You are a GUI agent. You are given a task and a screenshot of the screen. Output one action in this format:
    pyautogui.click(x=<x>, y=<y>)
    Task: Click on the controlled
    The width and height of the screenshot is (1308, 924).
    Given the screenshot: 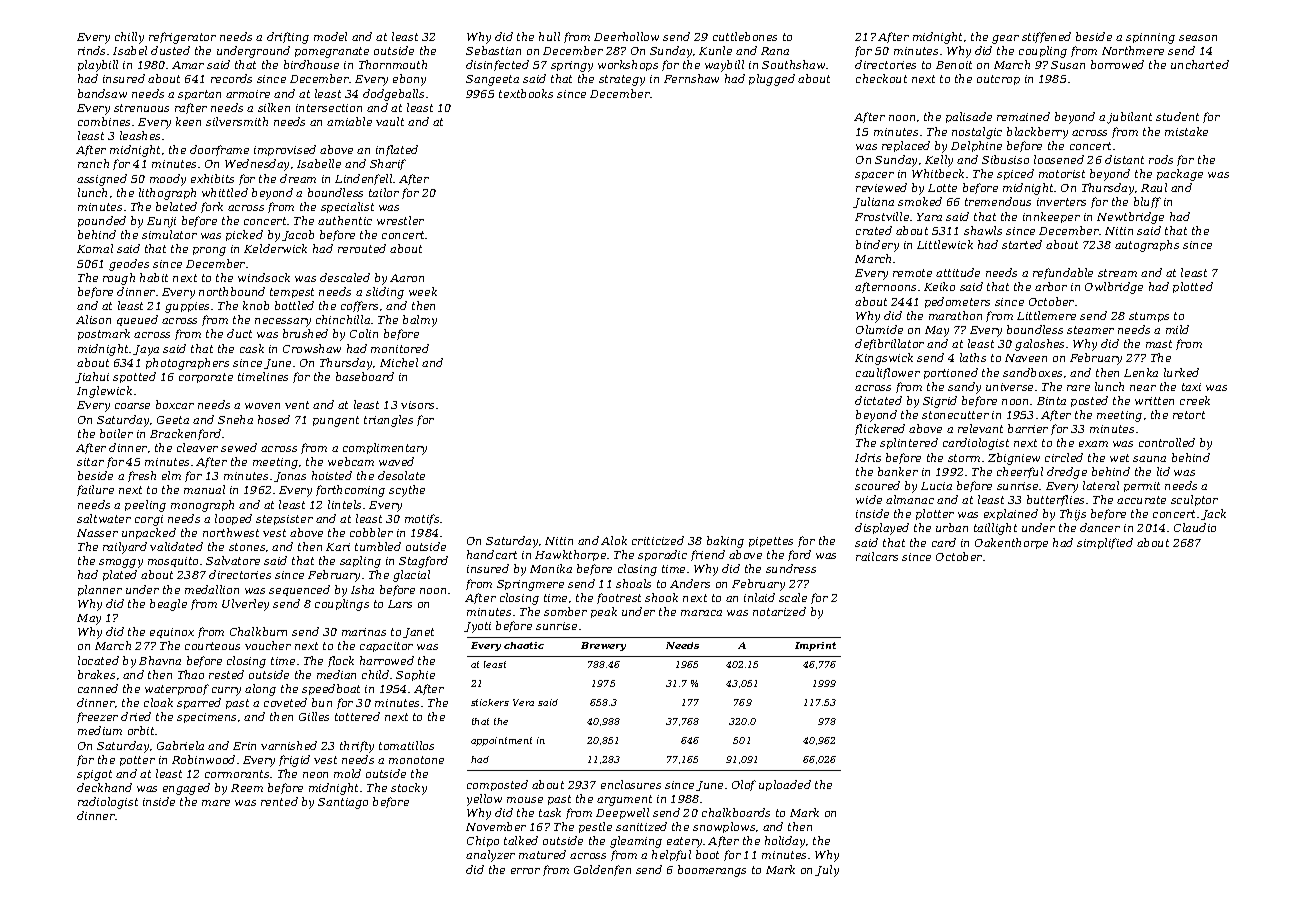 What is the action you would take?
    pyautogui.click(x=1167, y=442)
